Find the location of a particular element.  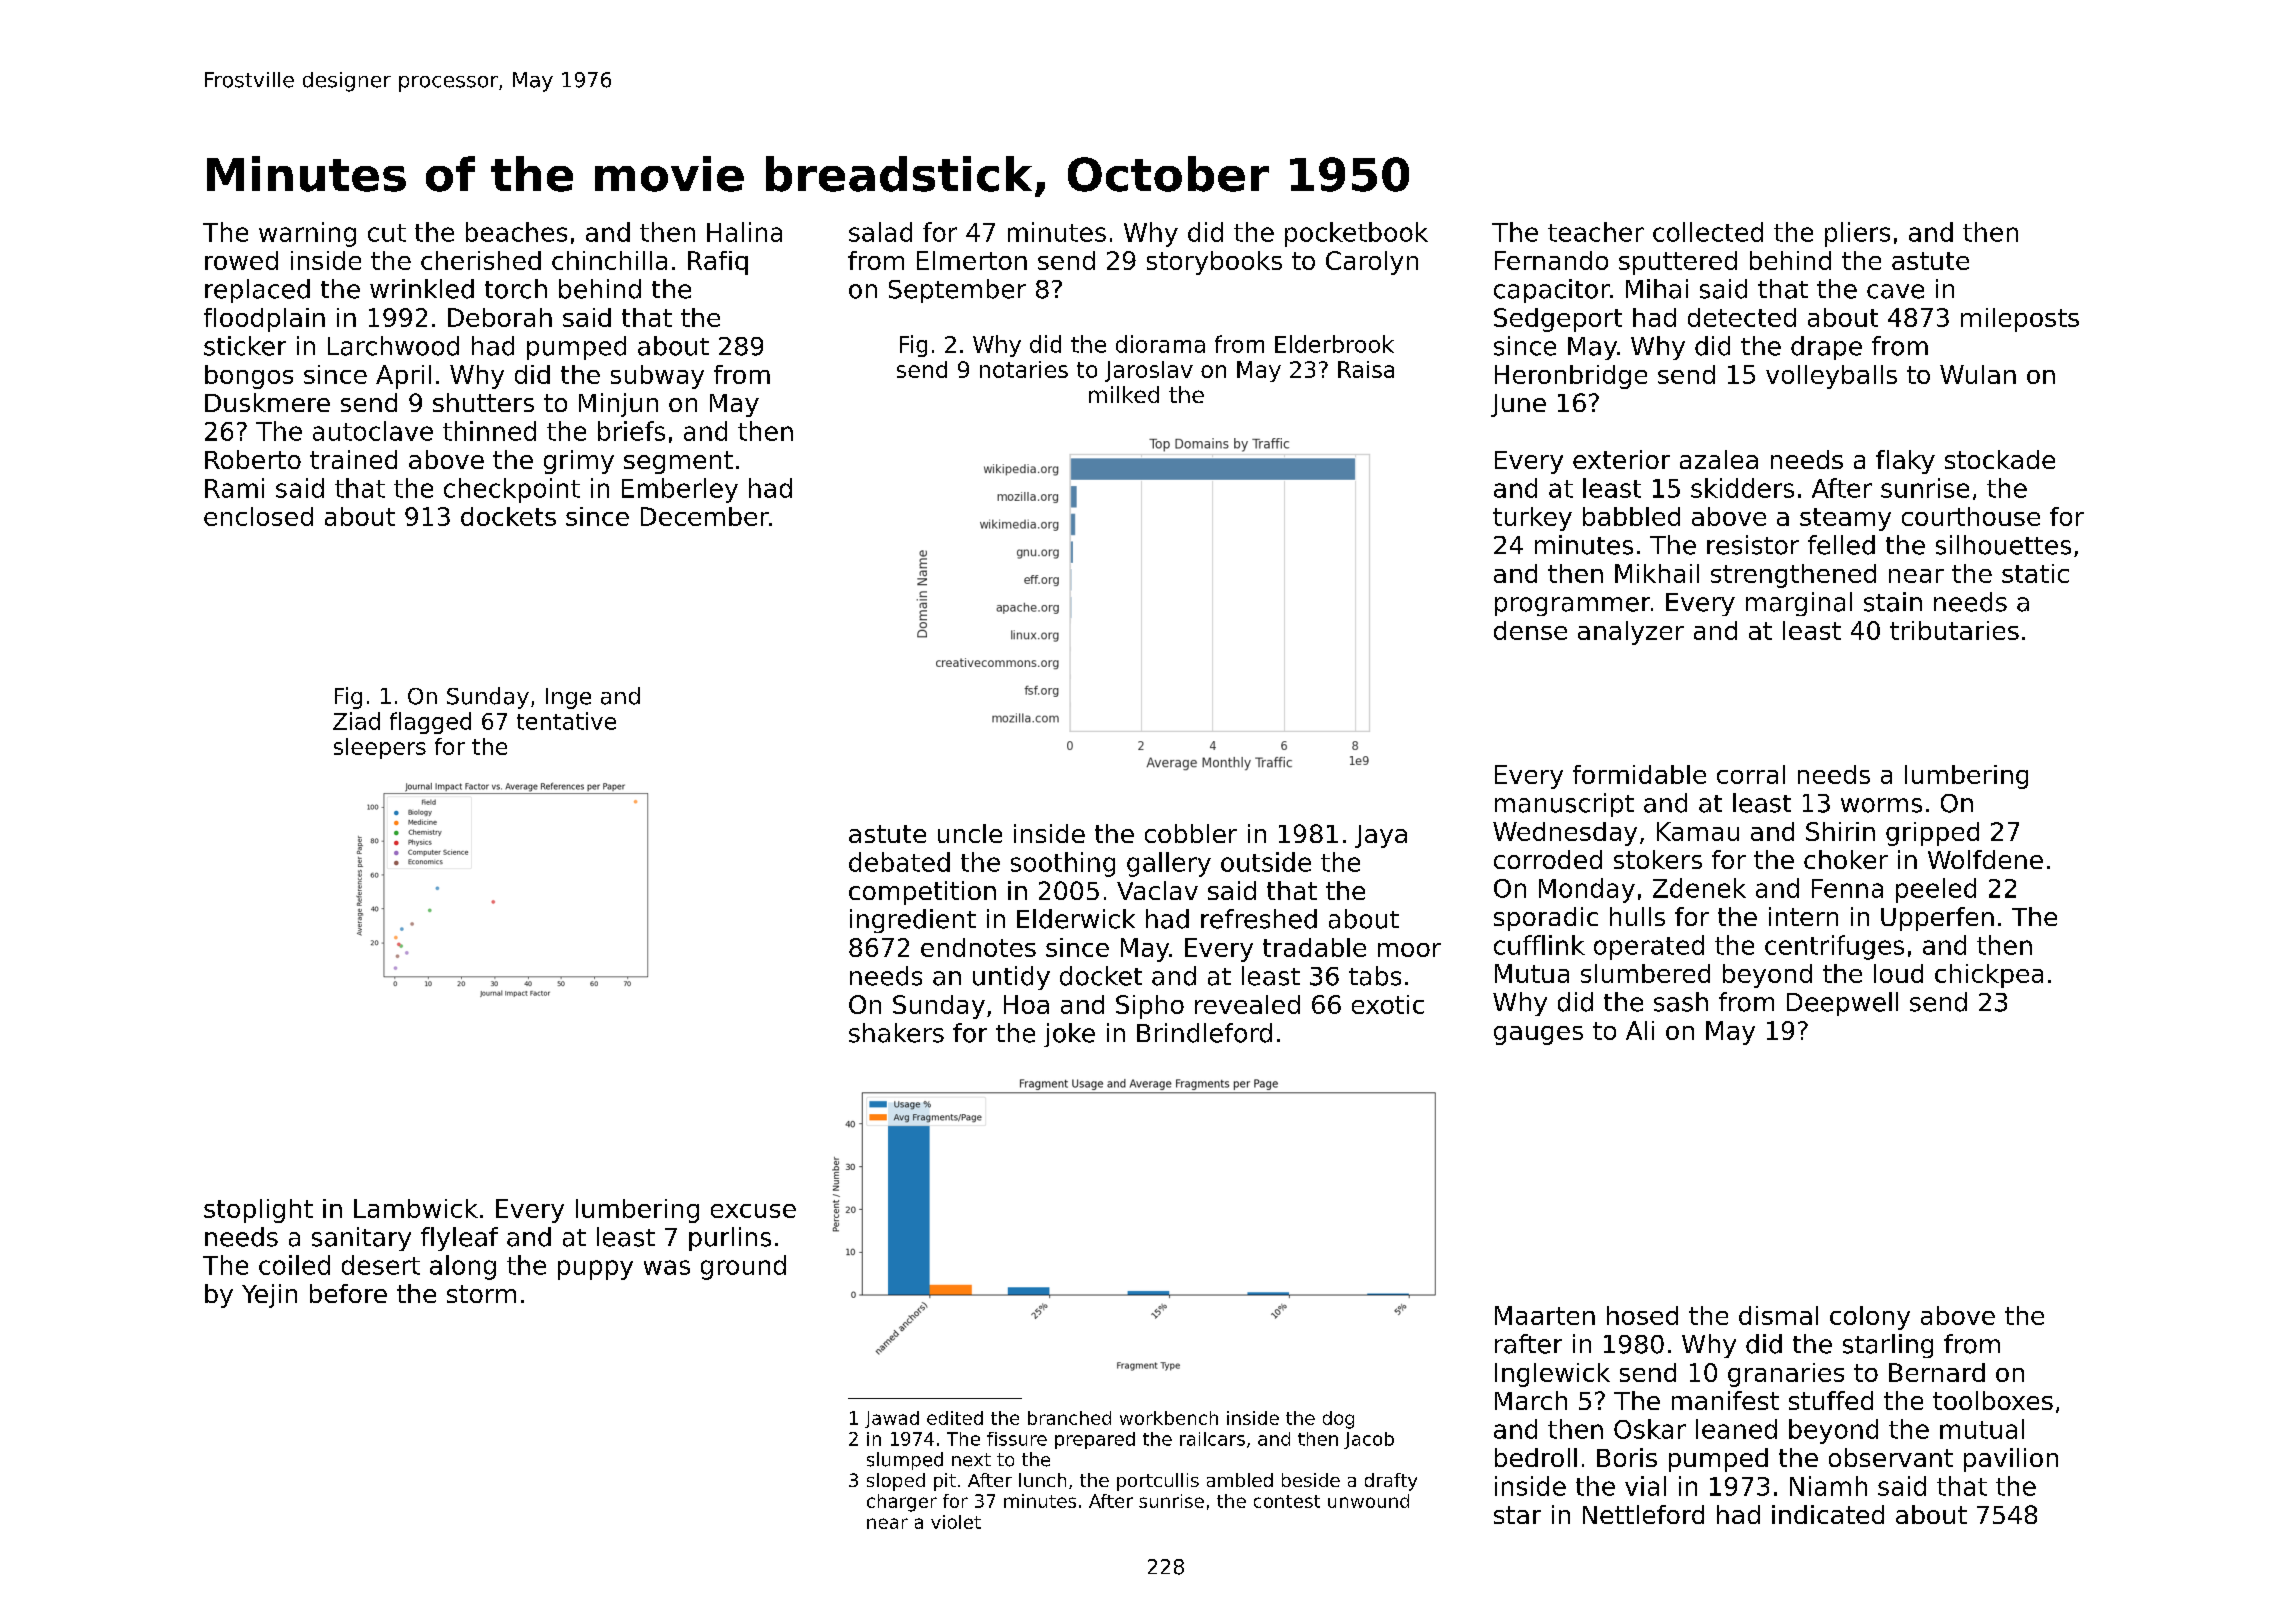

stoplight is located at coordinates (258, 1211).
